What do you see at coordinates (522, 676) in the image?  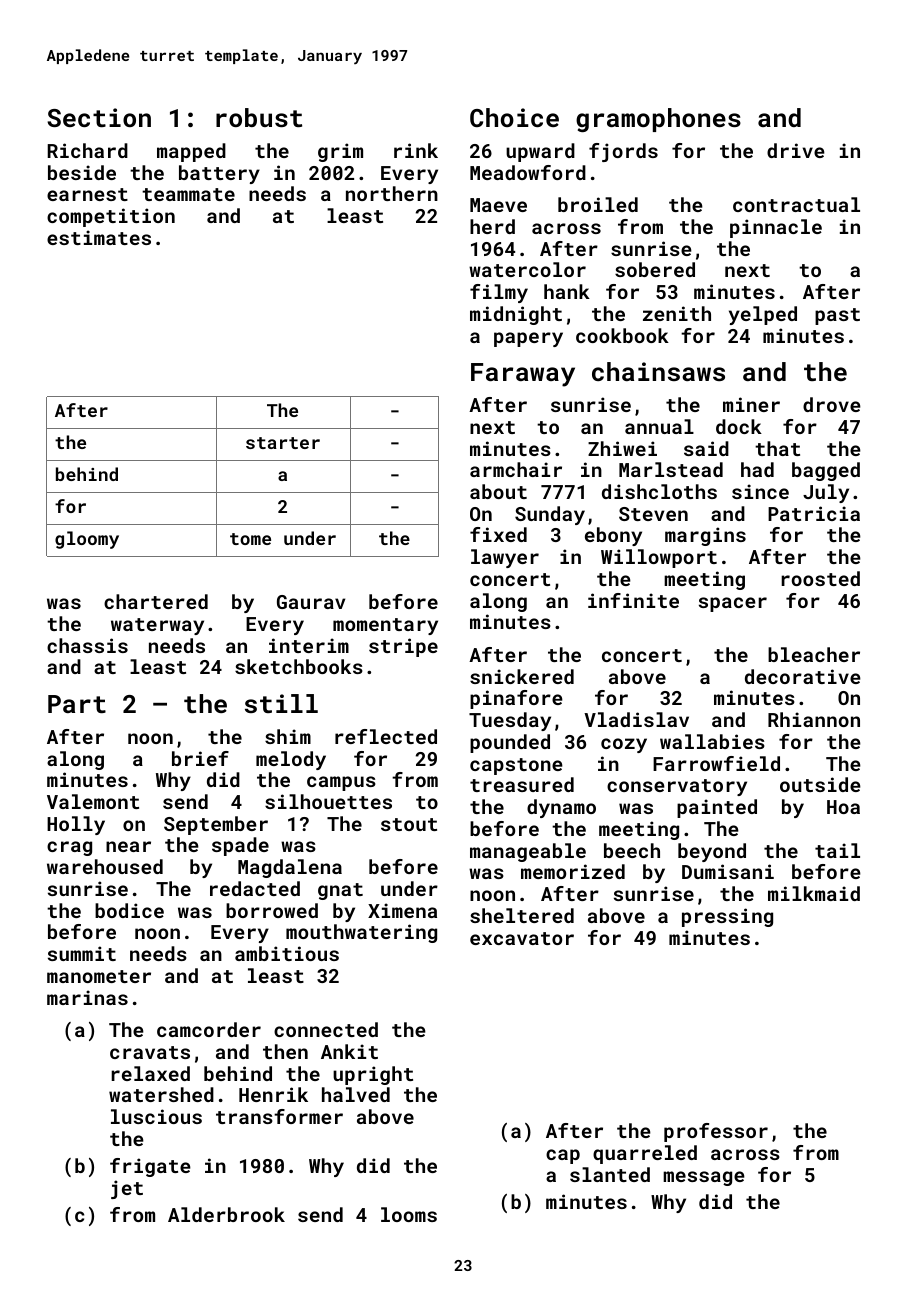 I see `snickered` at bounding box center [522, 676].
